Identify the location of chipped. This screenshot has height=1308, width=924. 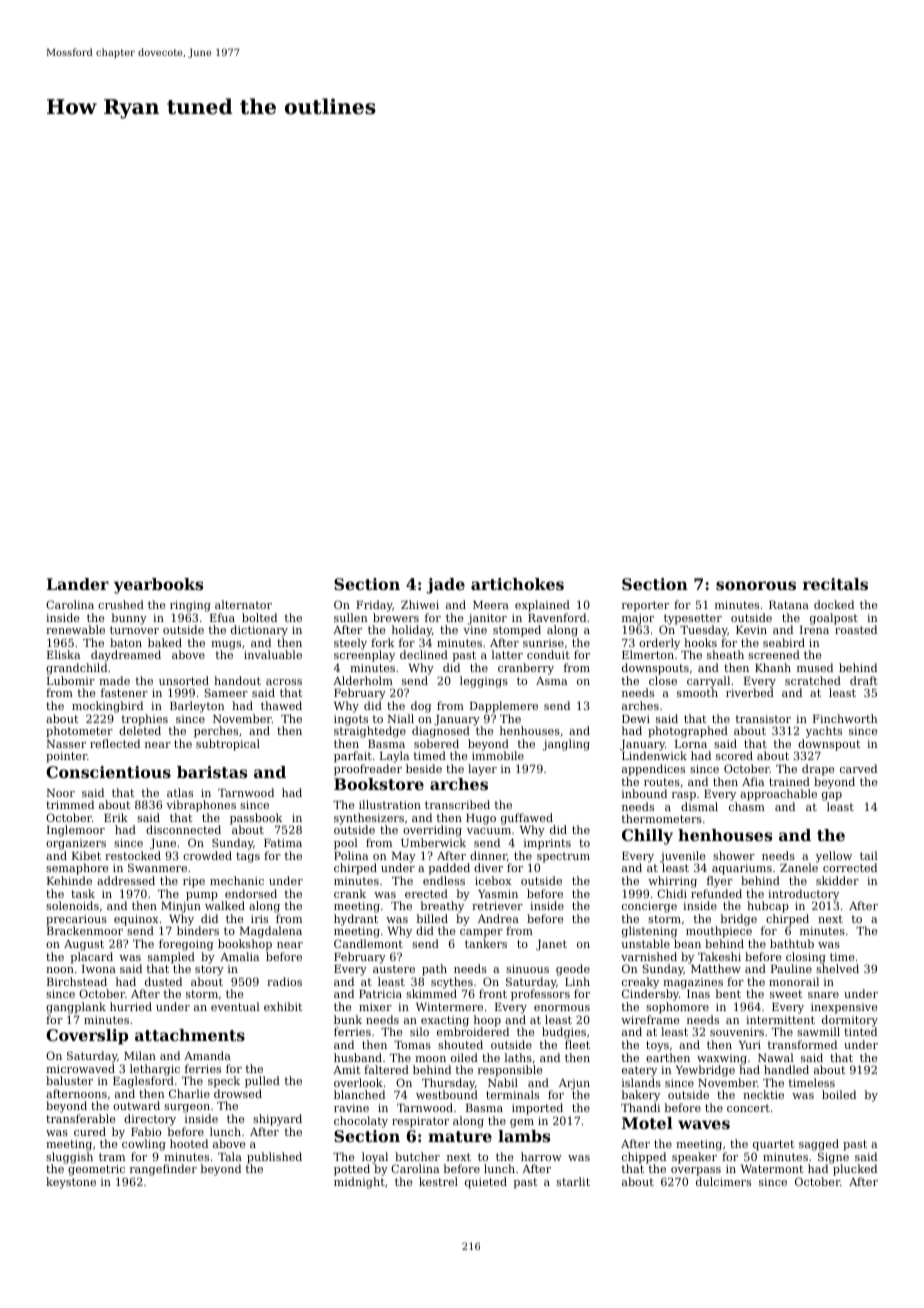
(644, 1158).
